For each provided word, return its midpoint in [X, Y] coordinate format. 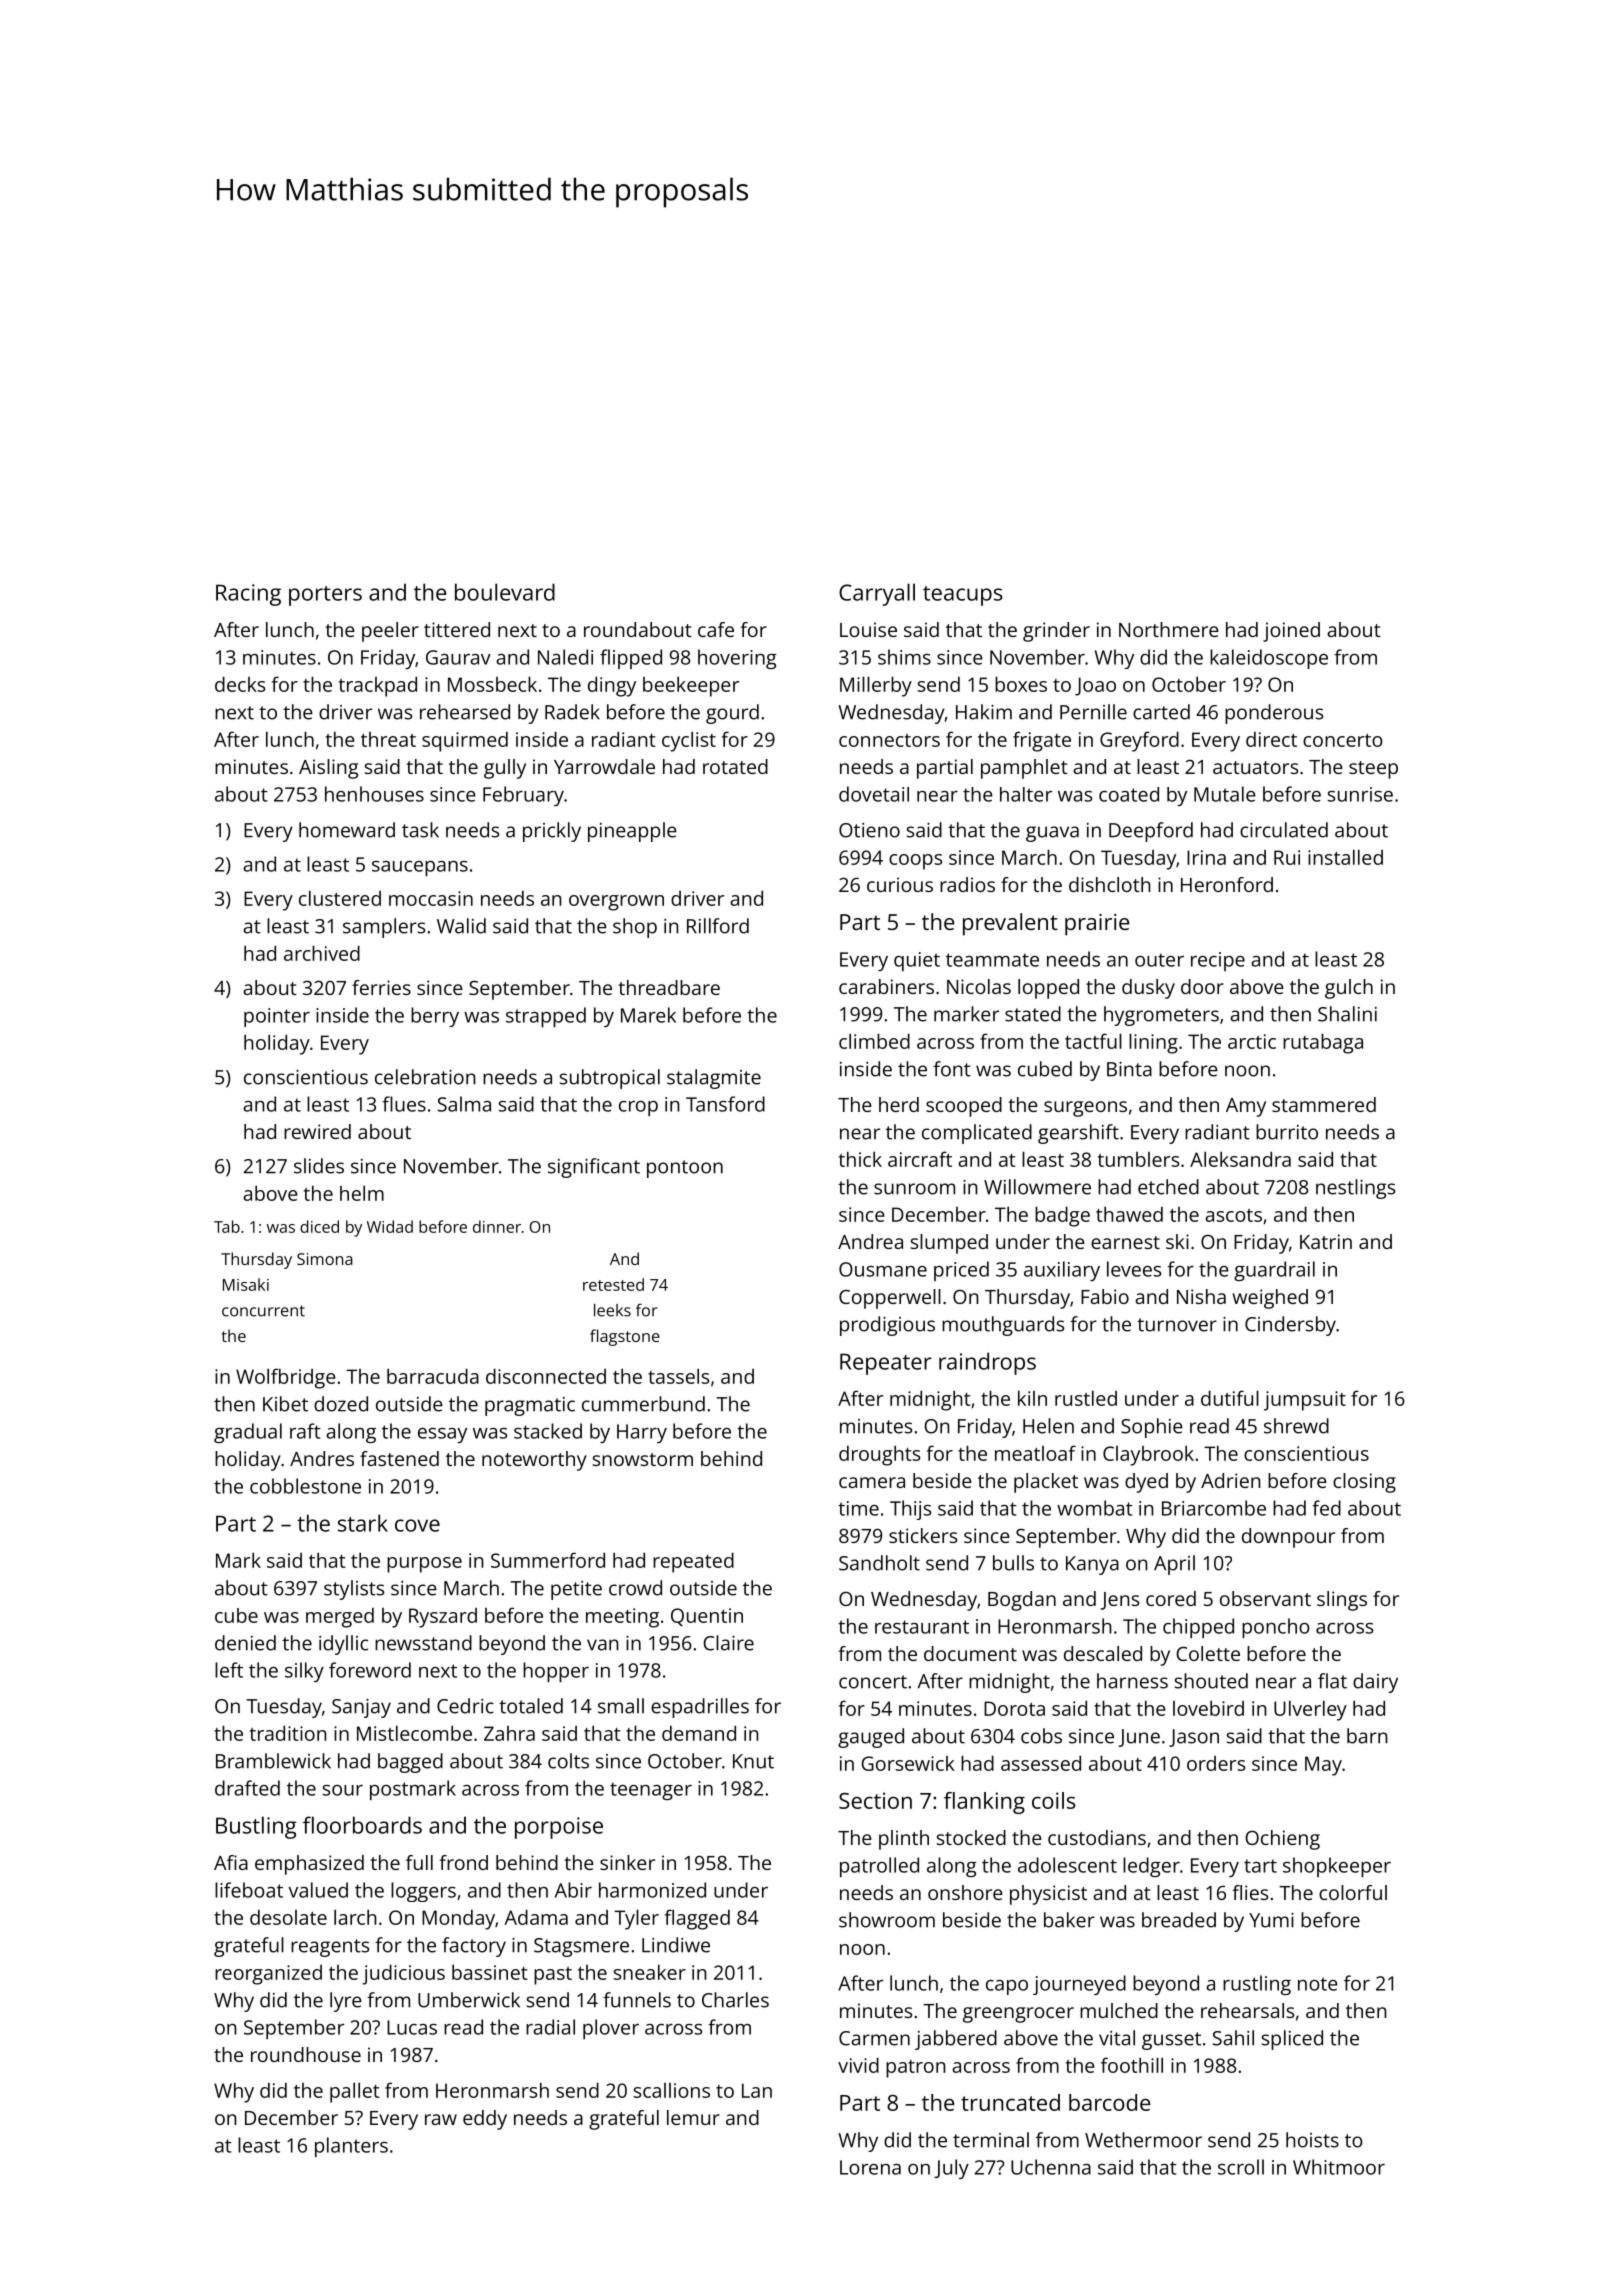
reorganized [268, 1975]
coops [915, 862]
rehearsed [465, 712]
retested [613, 1284]
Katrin [1326, 1241]
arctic [1252, 1041]
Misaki [246, 1284]
